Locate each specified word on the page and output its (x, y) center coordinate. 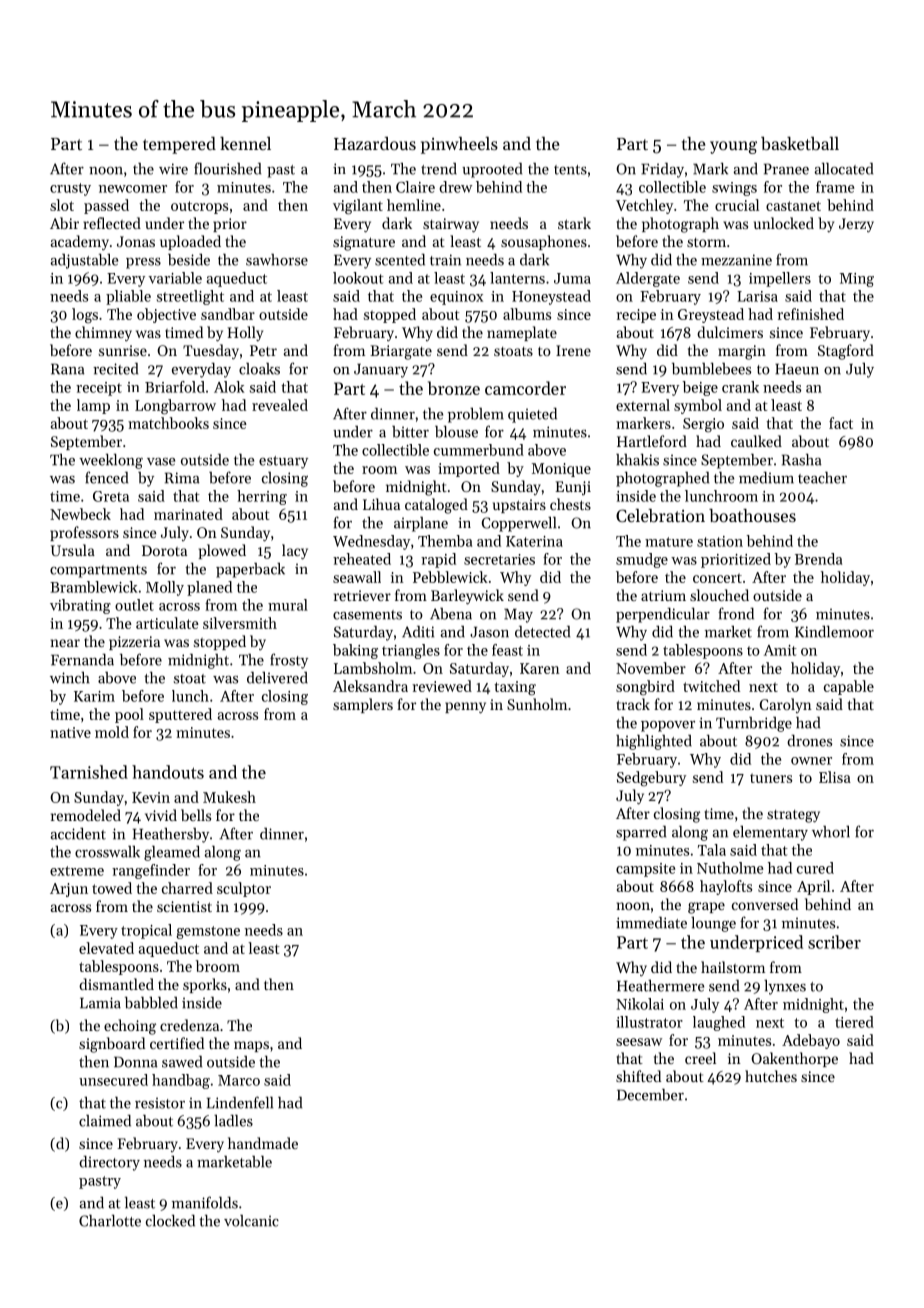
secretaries (499, 559)
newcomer (133, 189)
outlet (134, 605)
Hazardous (375, 143)
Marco (239, 1080)
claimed (105, 1121)
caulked (756, 441)
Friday (662, 170)
